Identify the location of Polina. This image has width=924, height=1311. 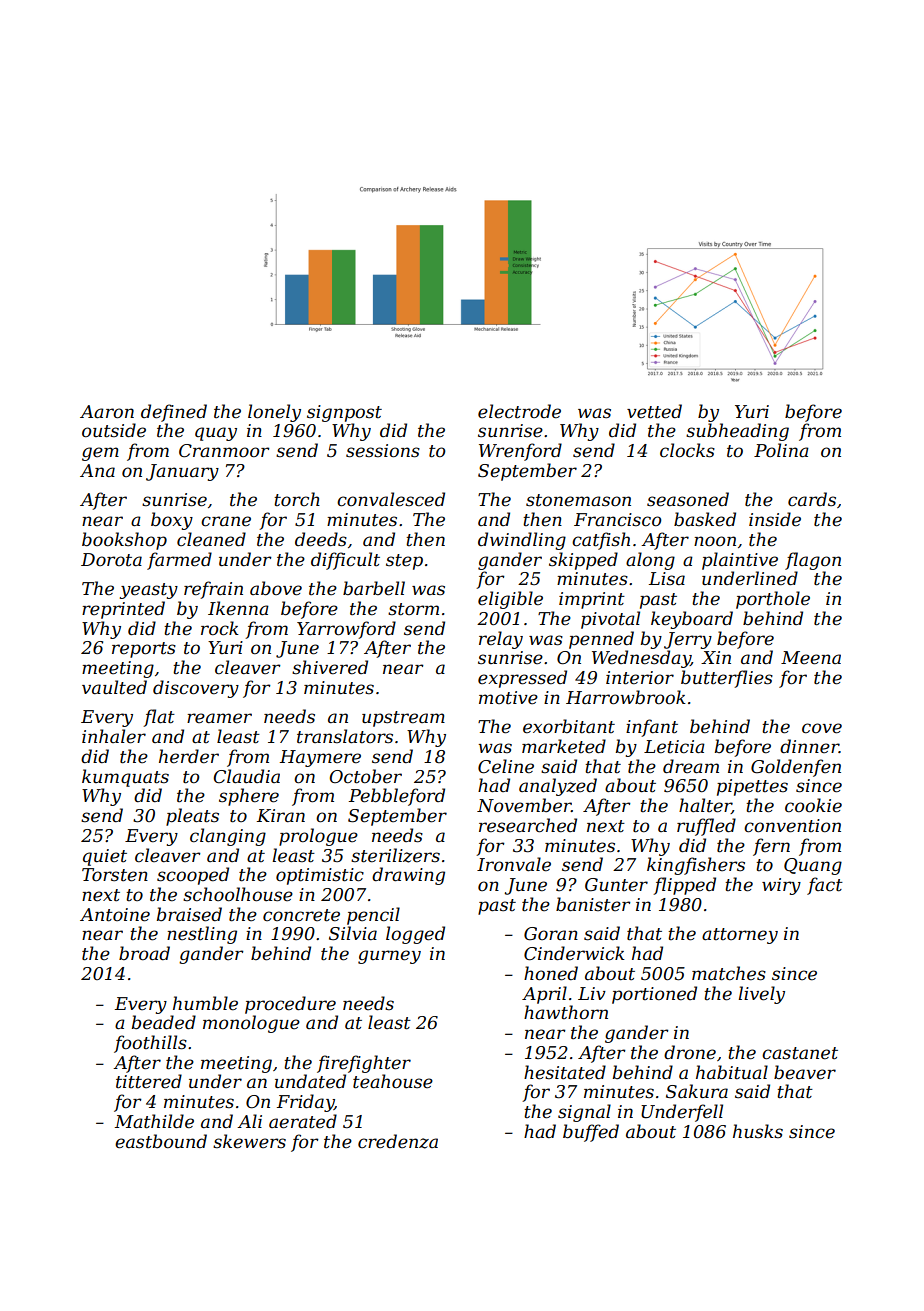
(781, 450).
